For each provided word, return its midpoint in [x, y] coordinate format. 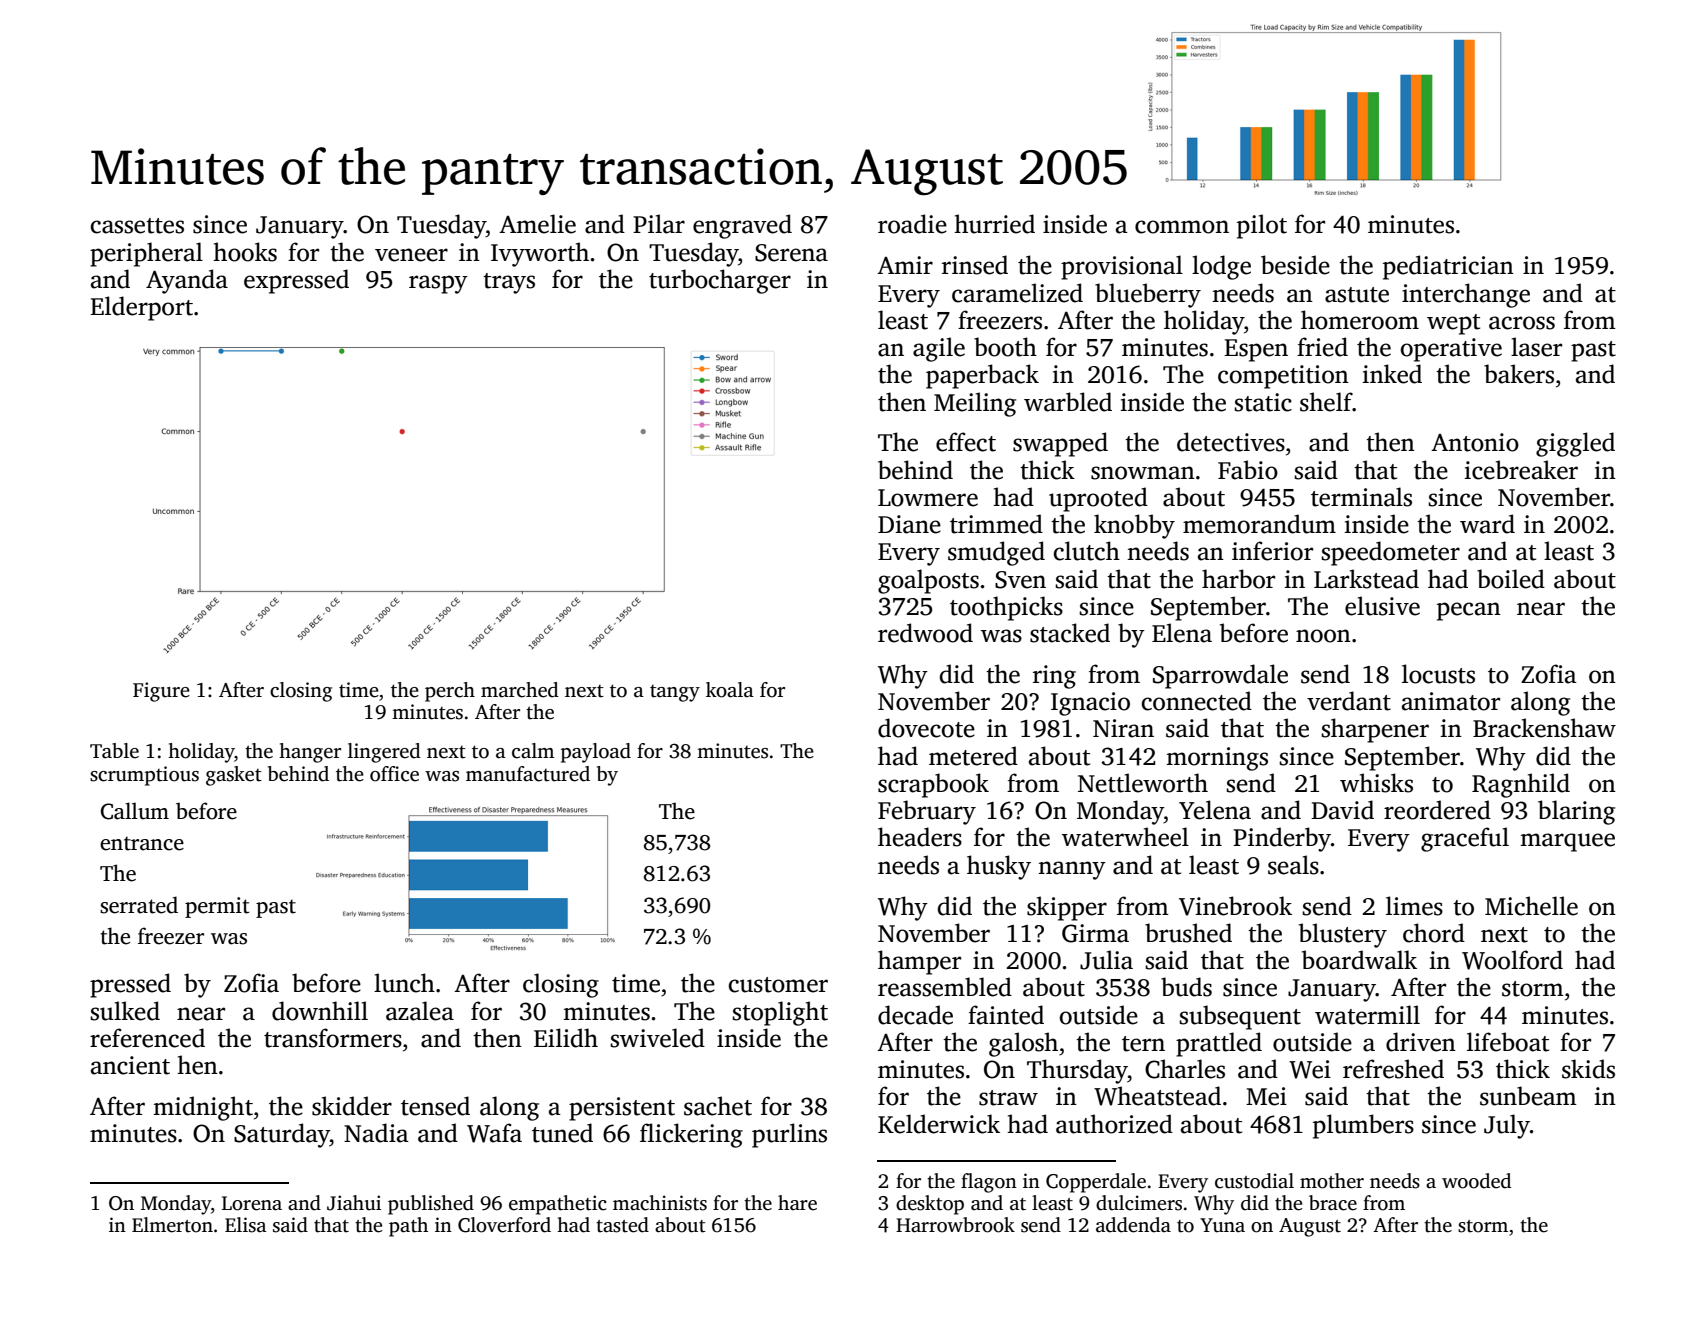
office [394, 774]
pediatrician [1448, 267]
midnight [203, 1108]
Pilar [659, 224]
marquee [1567, 842]
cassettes [137, 226]
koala [730, 690]
